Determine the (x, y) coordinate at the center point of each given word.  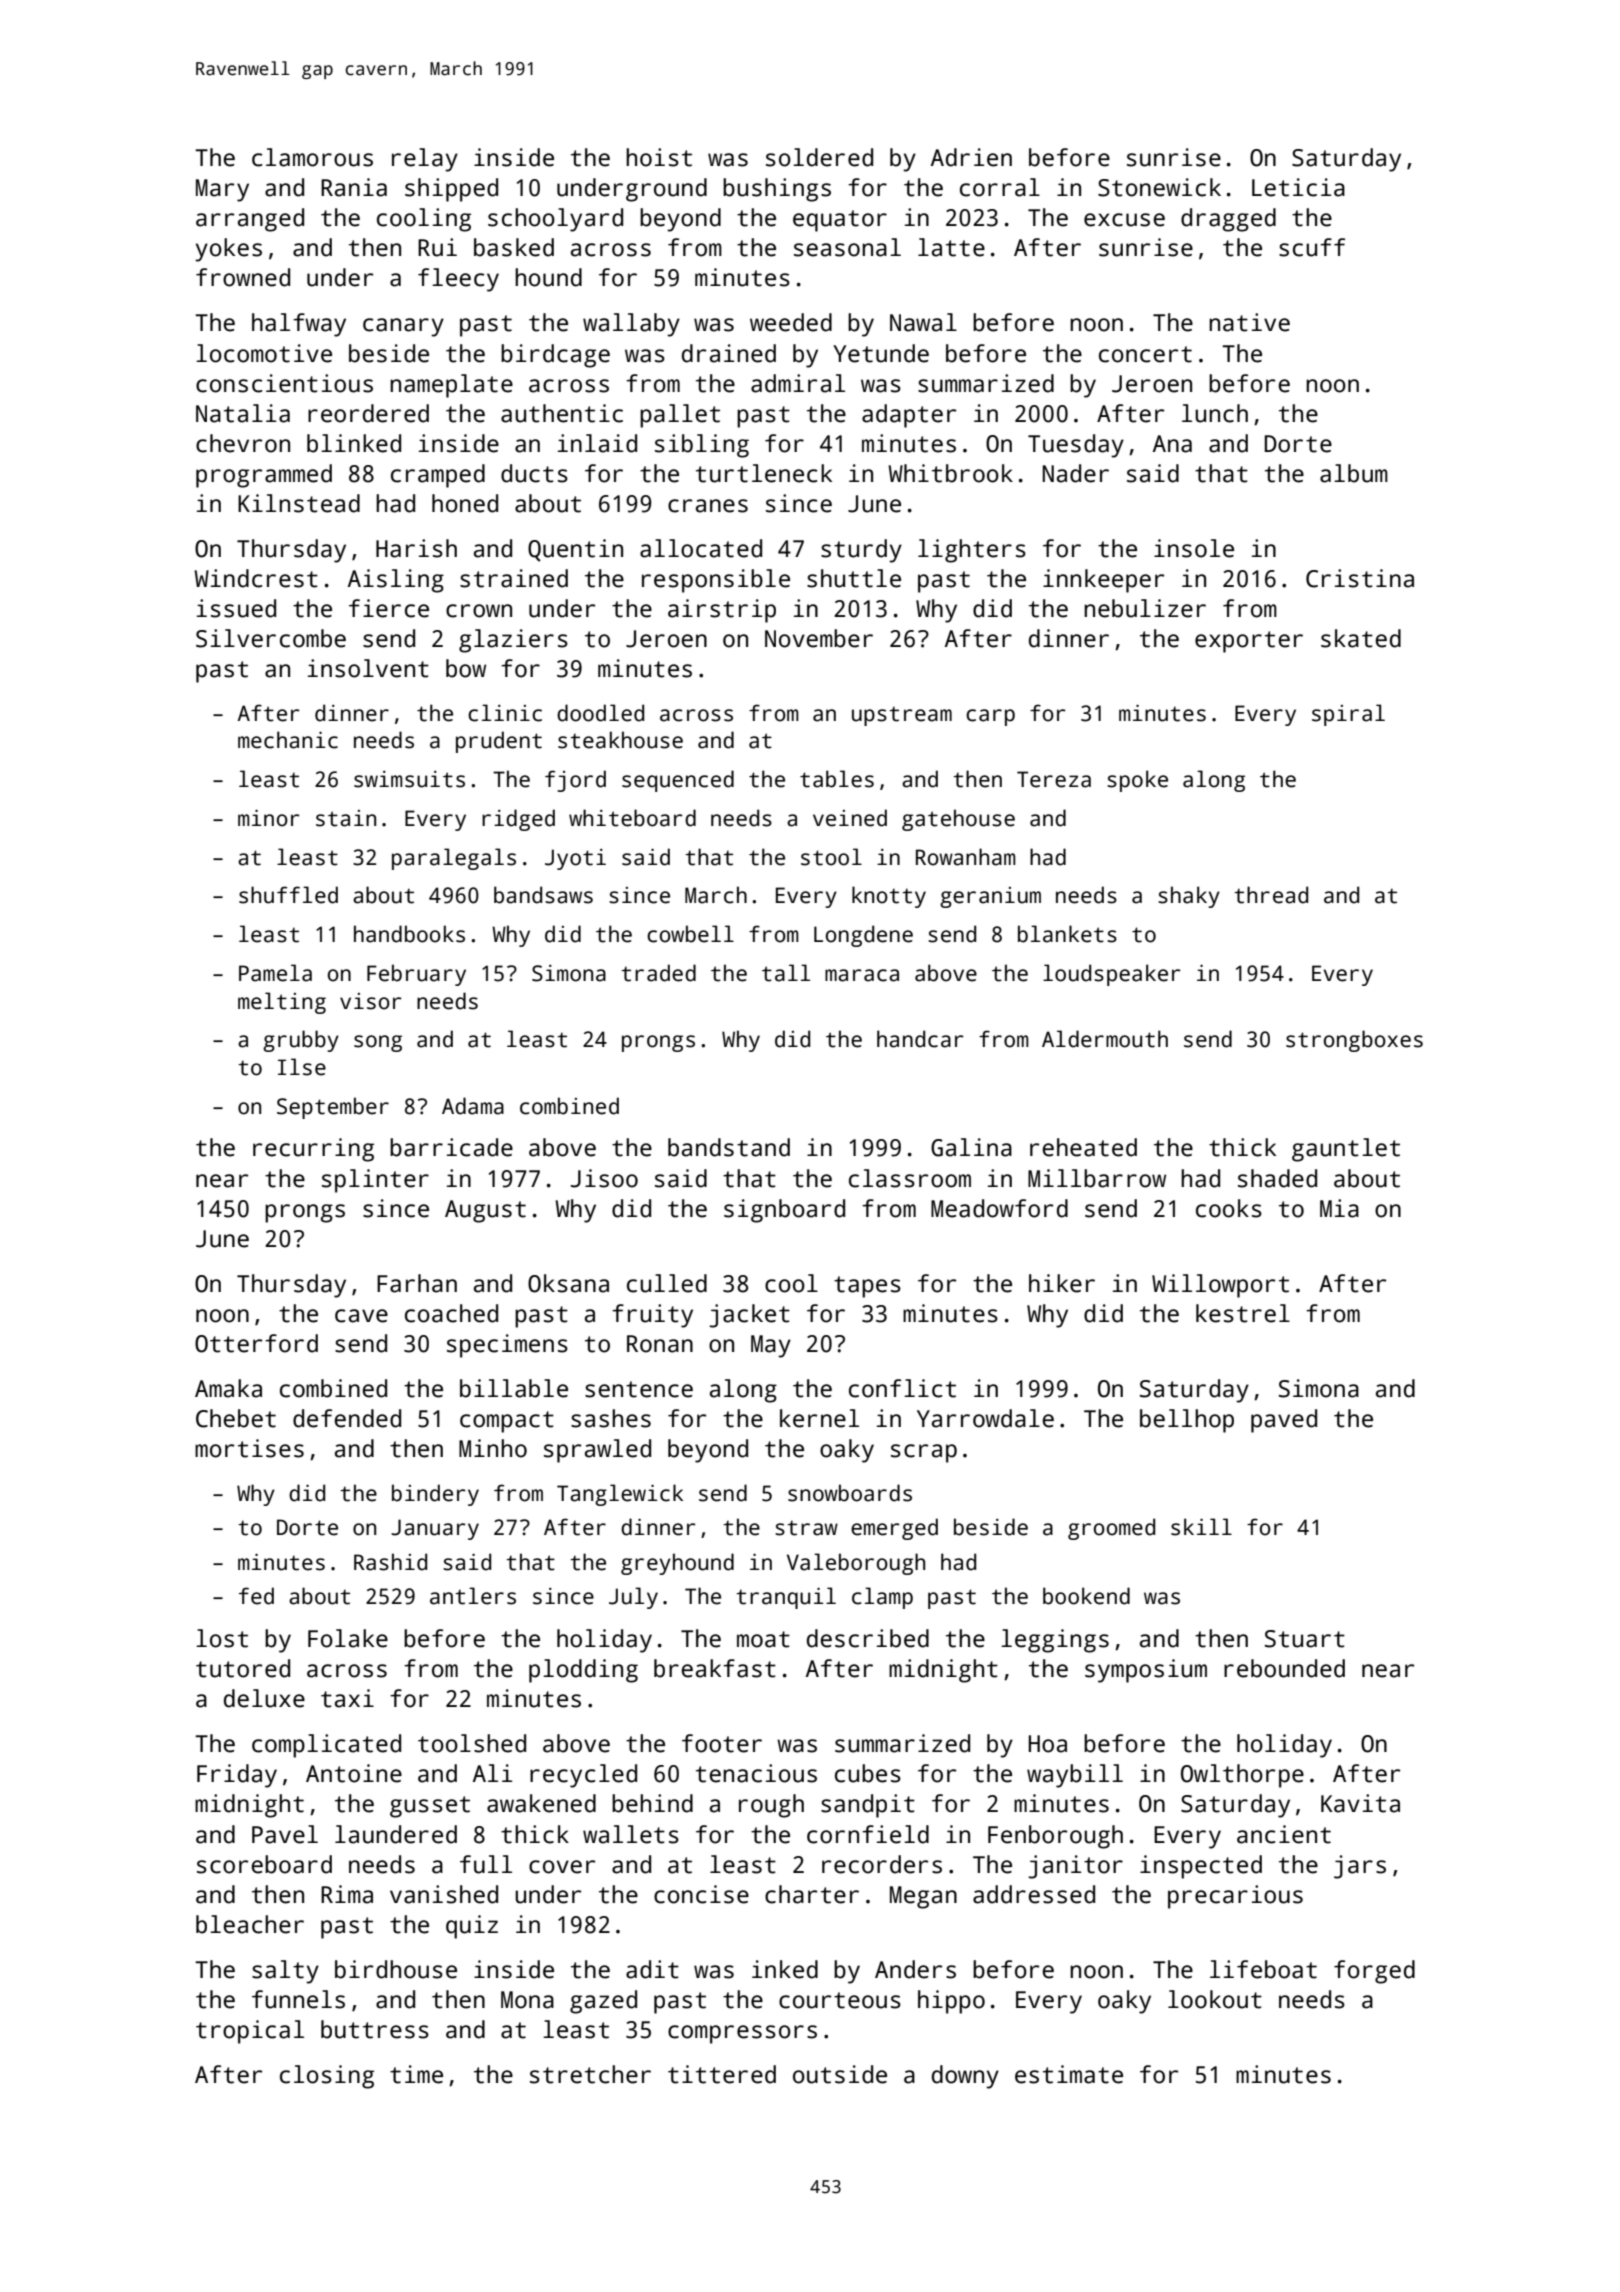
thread (1271, 895)
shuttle (854, 578)
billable (514, 1388)
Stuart (1305, 1639)
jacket (750, 1316)
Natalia (243, 413)
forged (1374, 1972)
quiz (472, 1927)
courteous (840, 2000)
